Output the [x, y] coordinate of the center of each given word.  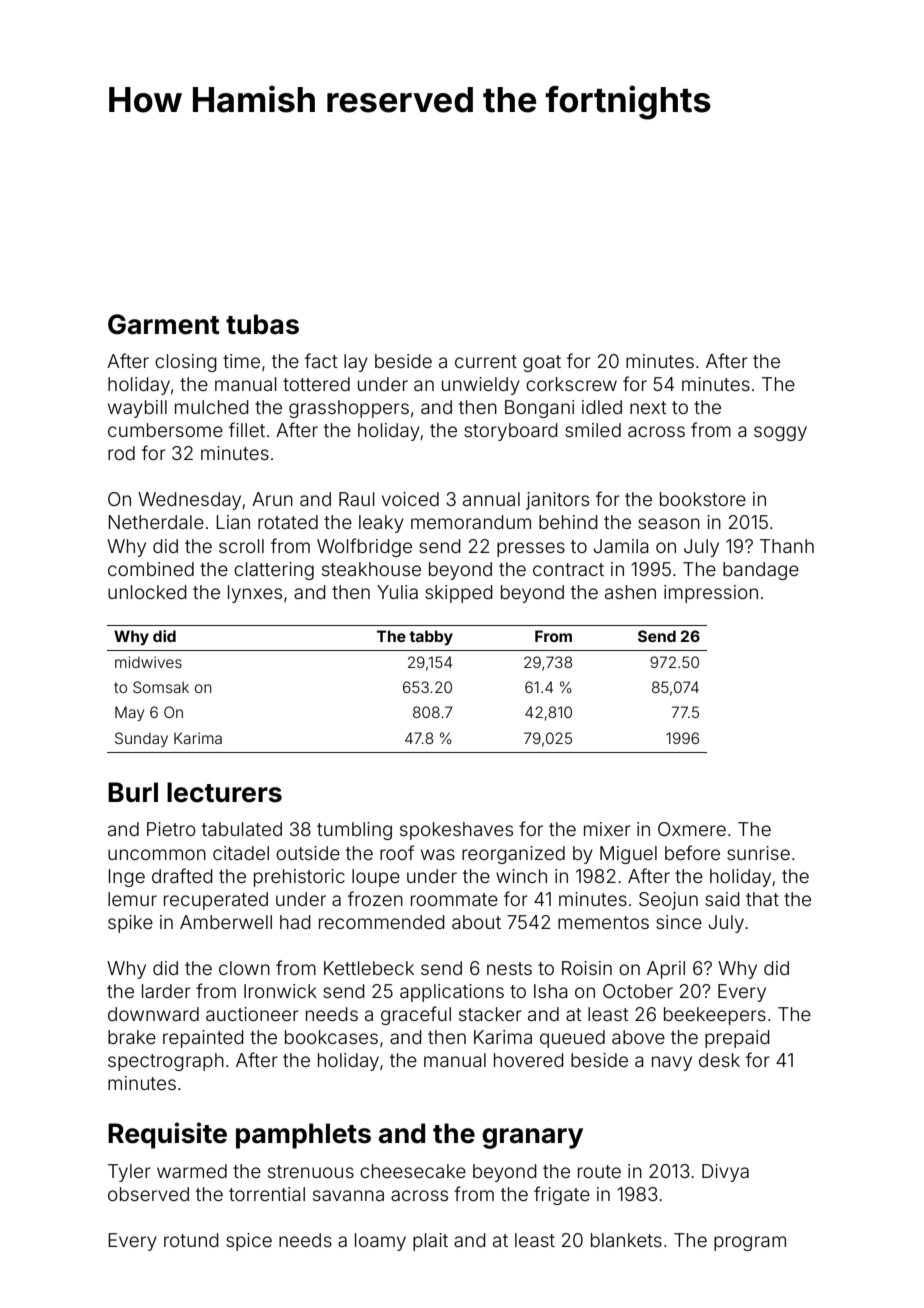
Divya [725, 1173]
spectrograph [166, 1062]
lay [356, 363]
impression [711, 594]
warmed [192, 1171]
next [648, 407]
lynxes [255, 594]
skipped [459, 594]
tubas [262, 324]
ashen [630, 592]
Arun [272, 499]
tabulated [242, 829]
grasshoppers [349, 409]
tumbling [354, 831]
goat [542, 363]
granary [532, 1138]
